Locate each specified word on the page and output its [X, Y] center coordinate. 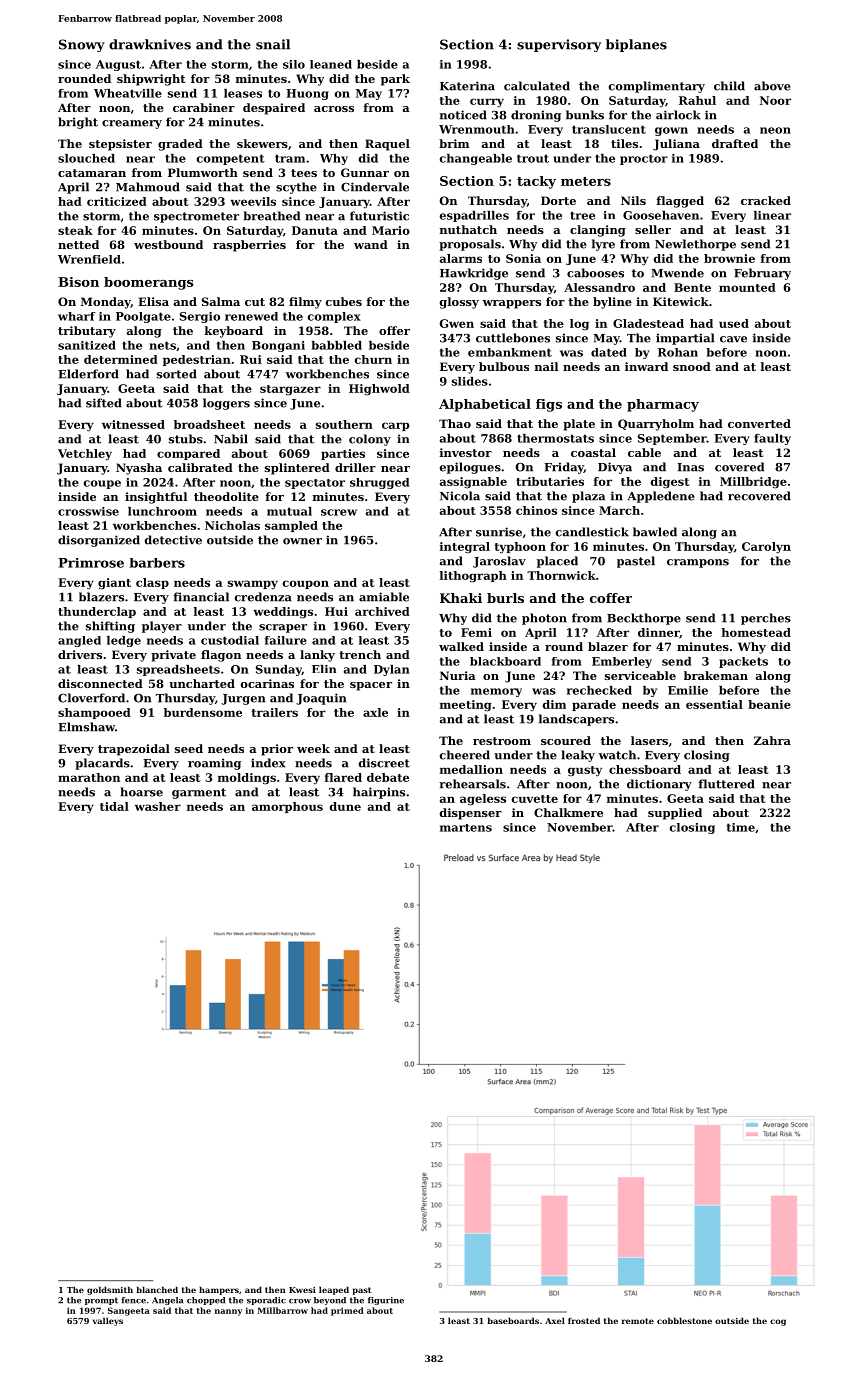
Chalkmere [568, 812]
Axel [555, 1320]
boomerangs [149, 283]
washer [158, 806]
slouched [86, 158]
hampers [219, 1290]
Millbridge [753, 483]
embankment [510, 352]
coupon [306, 584]
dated [609, 352]
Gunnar [365, 172]
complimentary [657, 87]
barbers [157, 563]
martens [466, 828]
